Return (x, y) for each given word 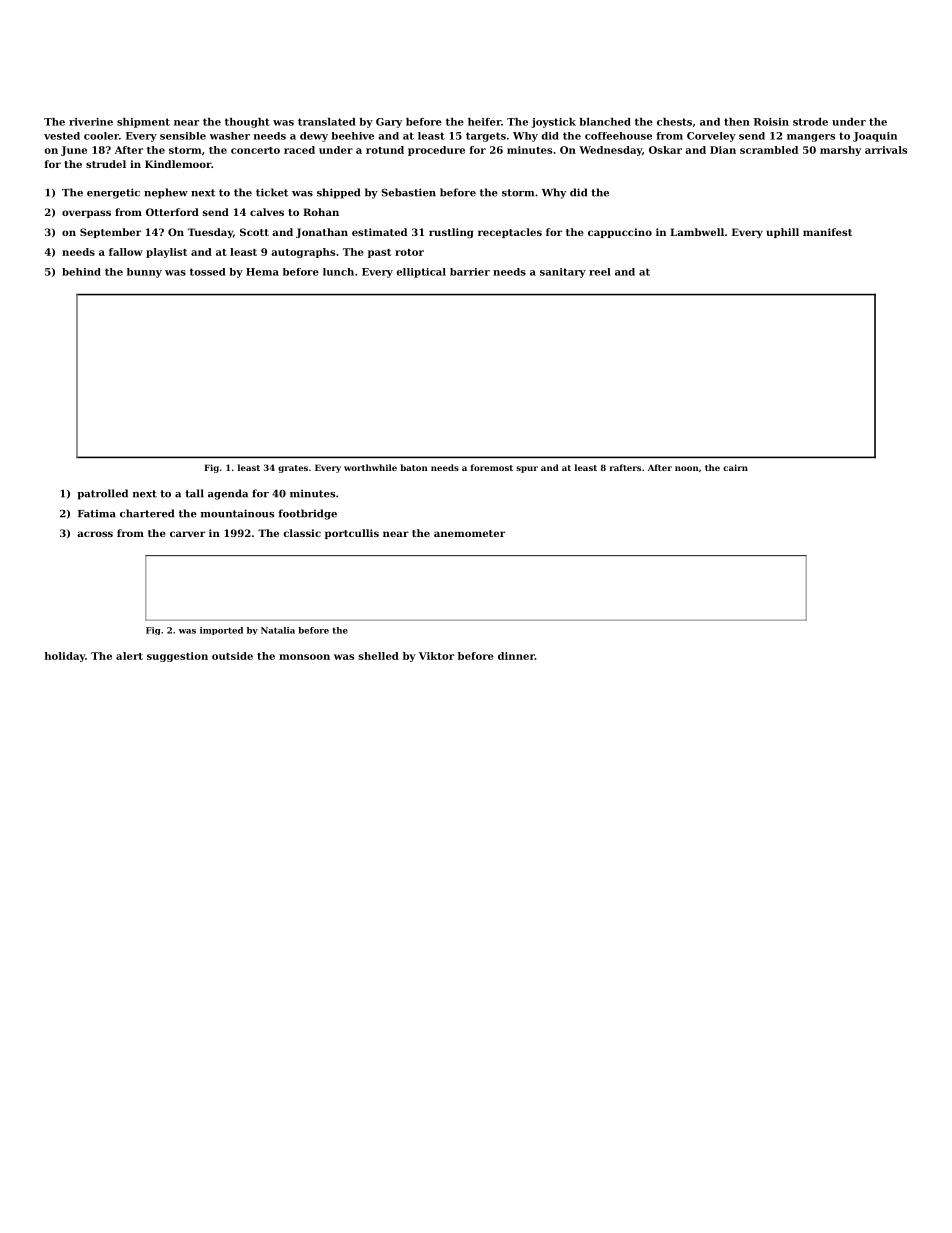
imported (221, 631)
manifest (827, 232)
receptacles (510, 233)
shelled (379, 656)
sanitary (563, 273)
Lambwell (697, 232)
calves (267, 212)
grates (293, 469)
